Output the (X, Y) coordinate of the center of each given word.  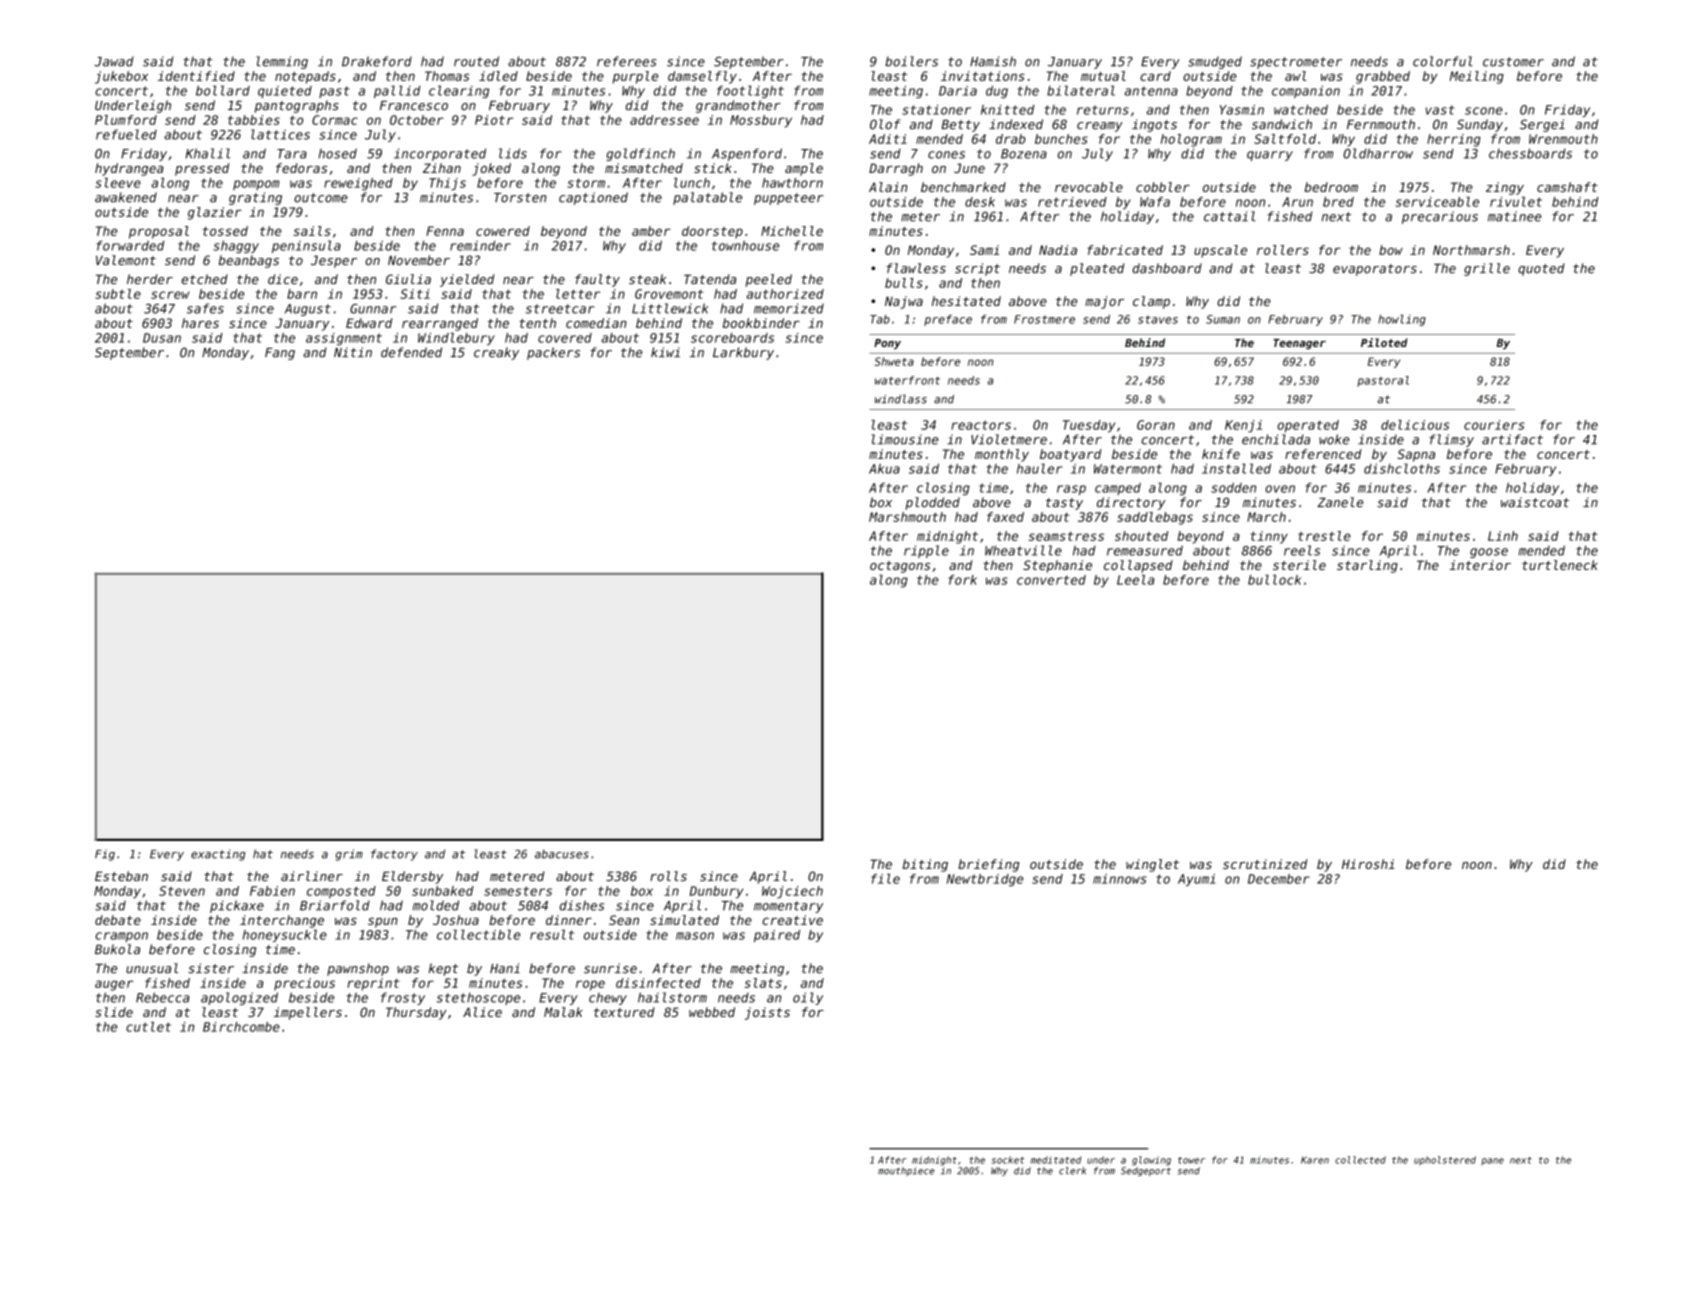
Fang (280, 354)
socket (1008, 1160)
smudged (1215, 62)
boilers (911, 61)
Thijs (447, 184)
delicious (1415, 425)
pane (1492, 1161)
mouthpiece (906, 1171)
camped (1118, 489)
